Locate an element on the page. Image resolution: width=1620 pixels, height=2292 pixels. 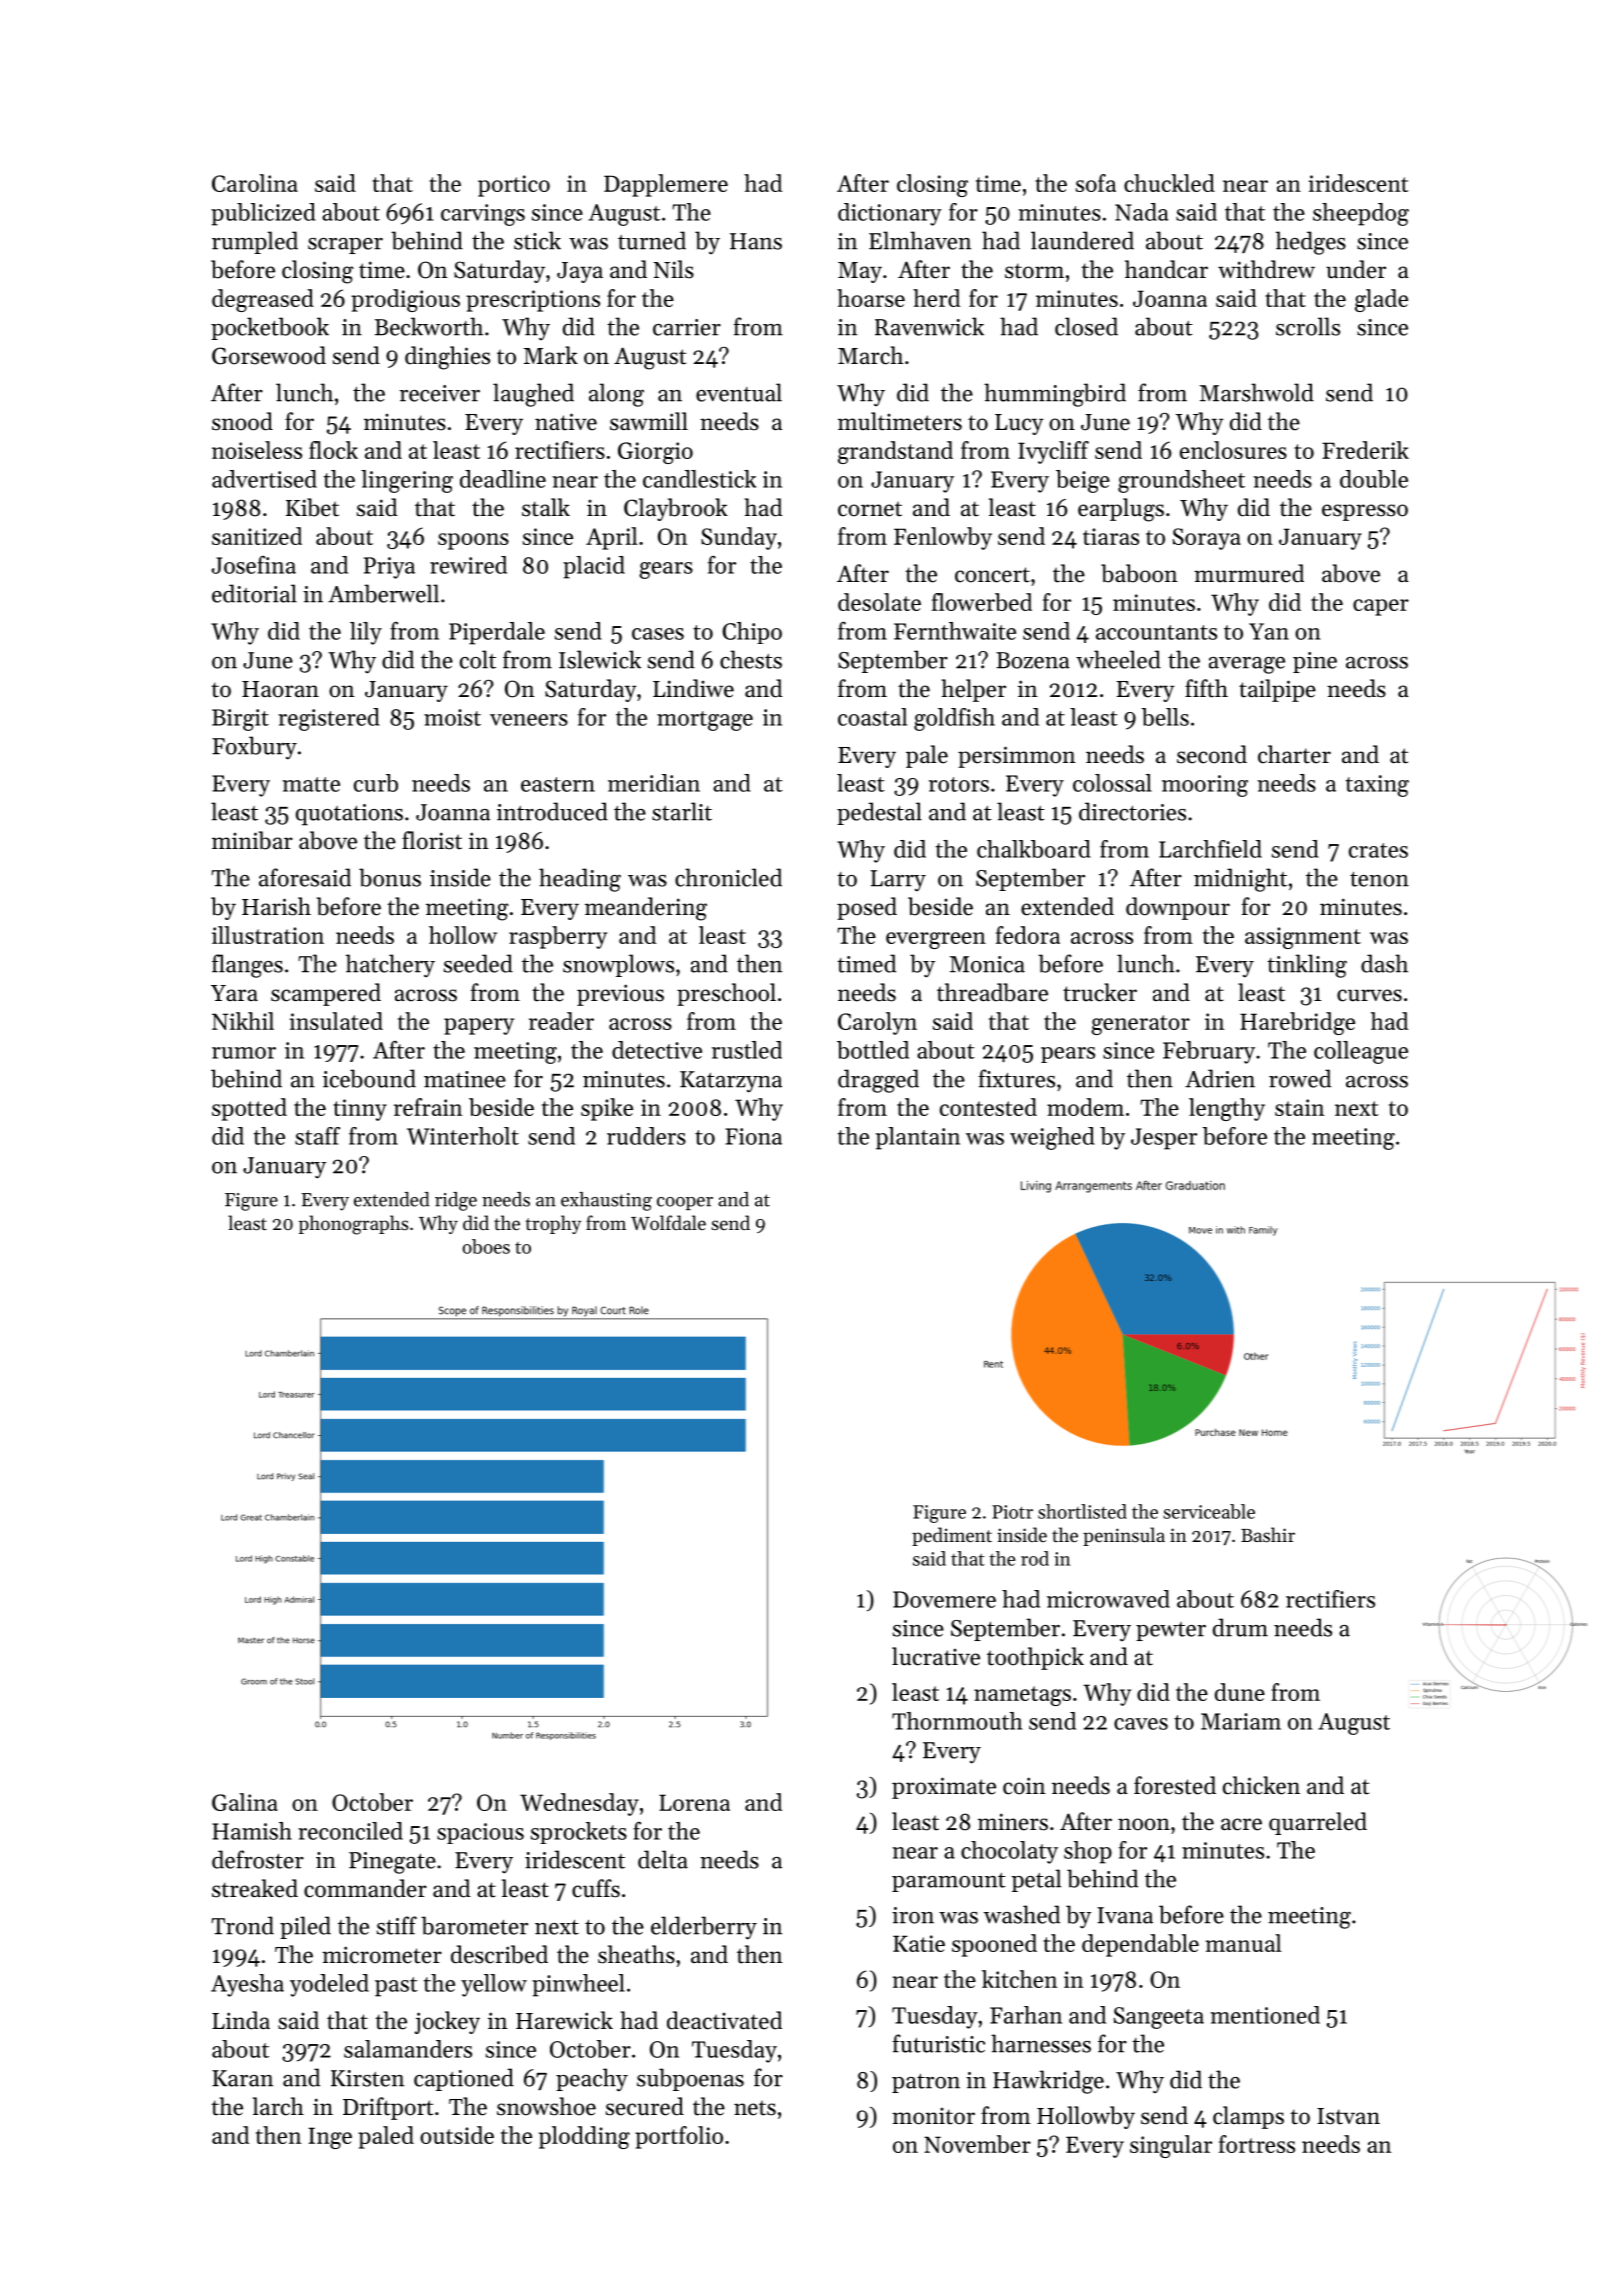
lucrative is located at coordinates (936, 1656).
